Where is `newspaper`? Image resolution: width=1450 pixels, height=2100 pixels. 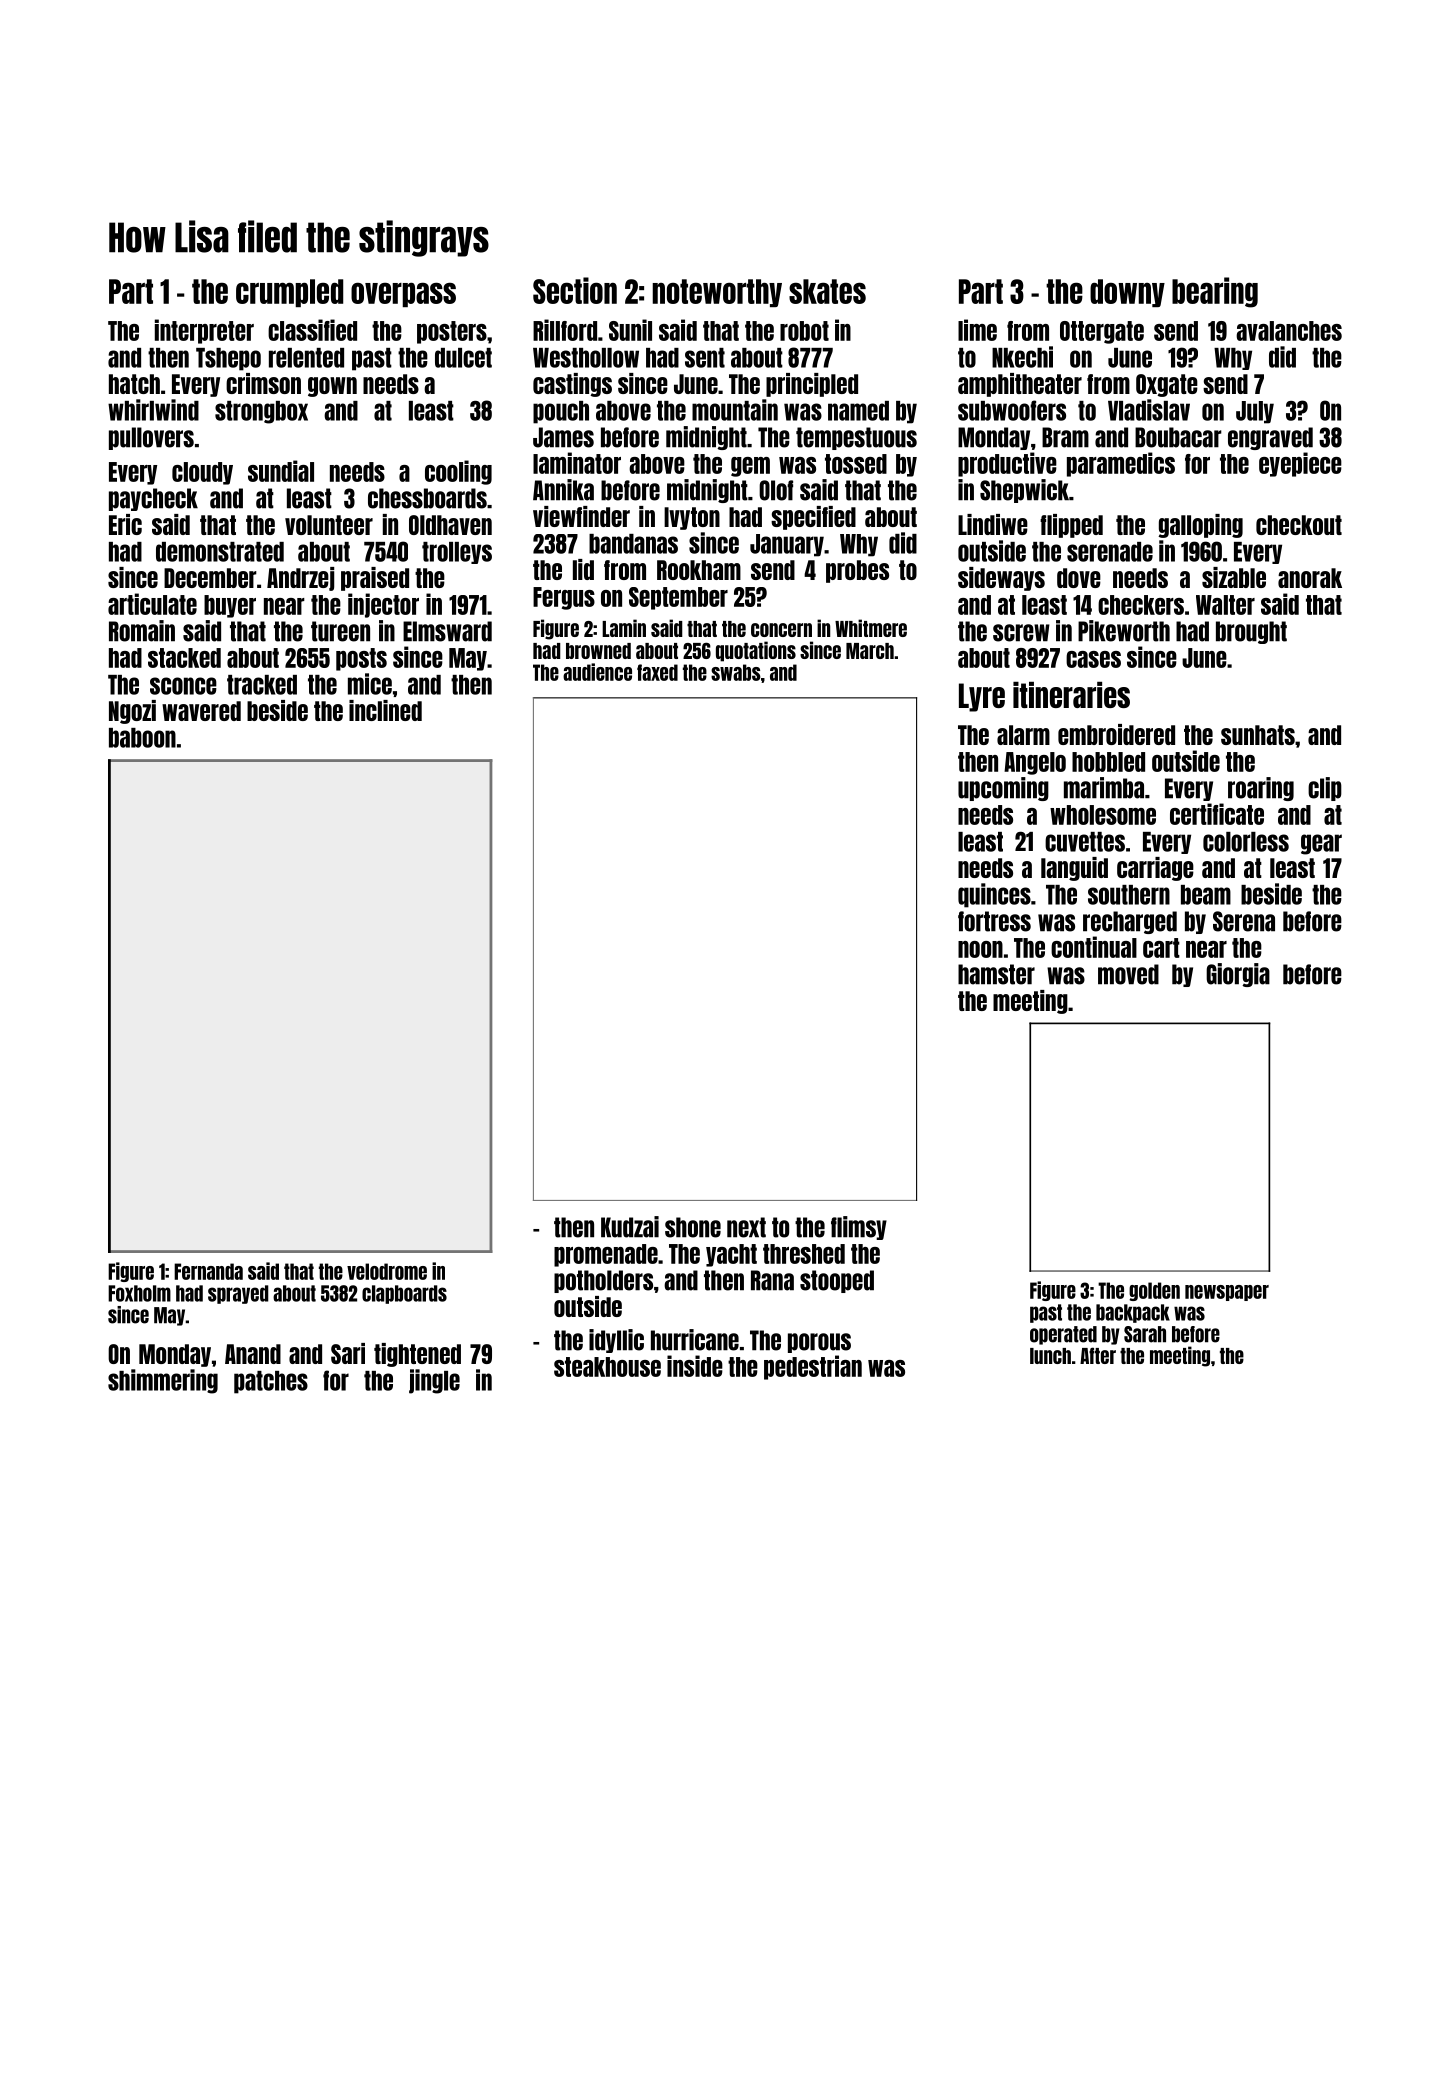
newspaper is located at coordinates (1227, 1293).
